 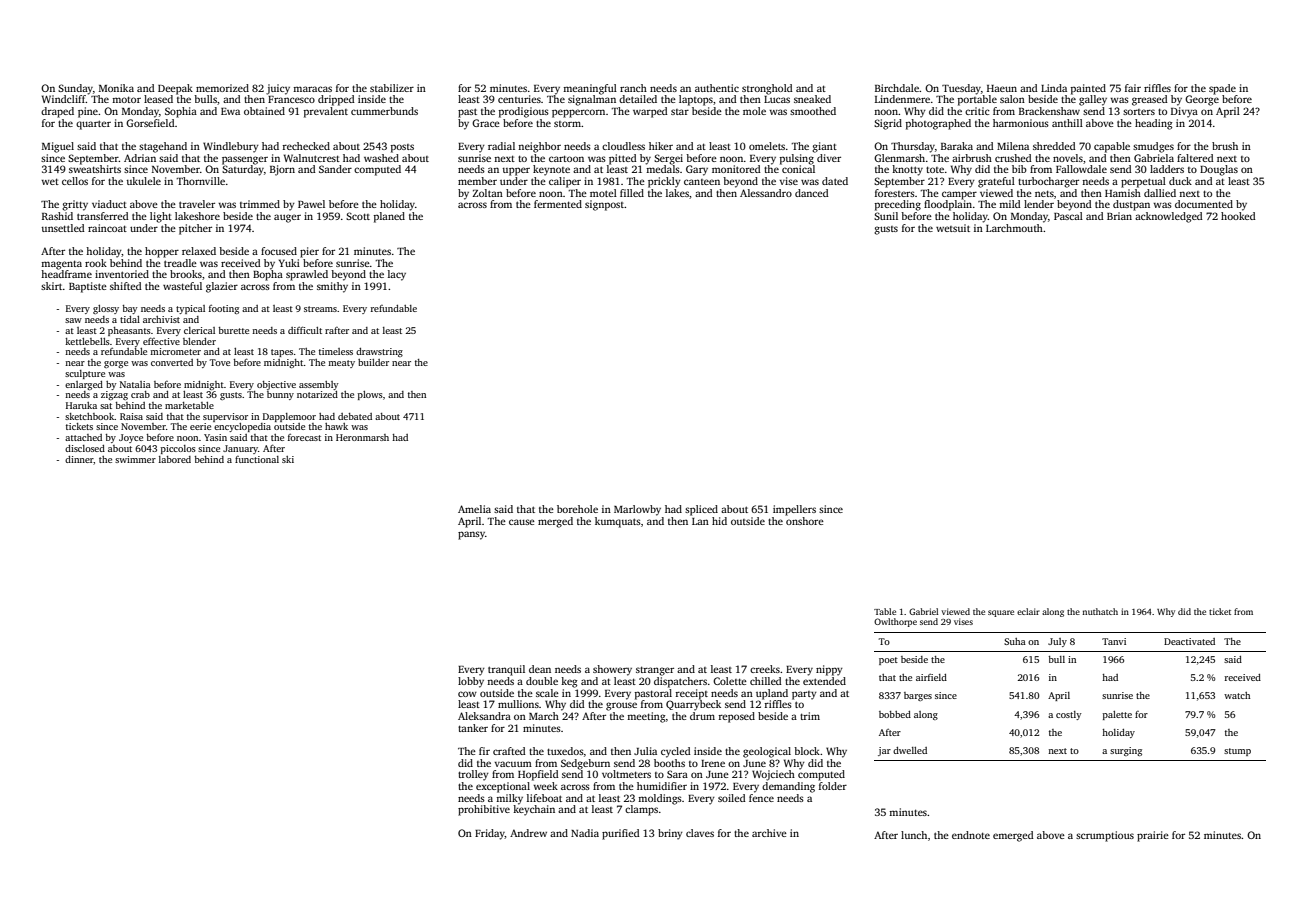 What do you see at coordinates (84, 385) in the image?
I see `enlarged` at bounding box center [84, 385].
